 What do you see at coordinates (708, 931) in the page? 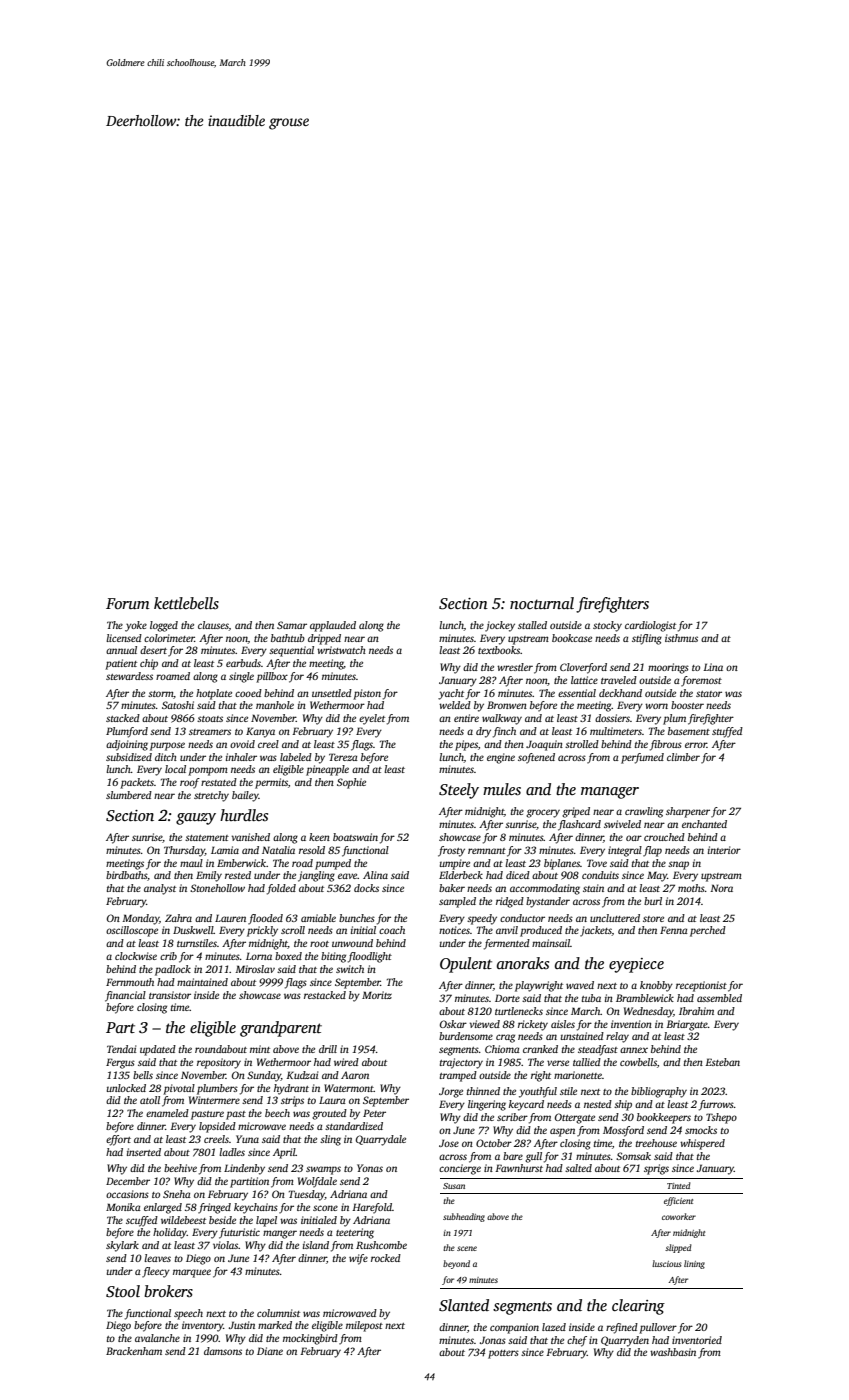
I see `perched` at bounding box center [708, 931].
